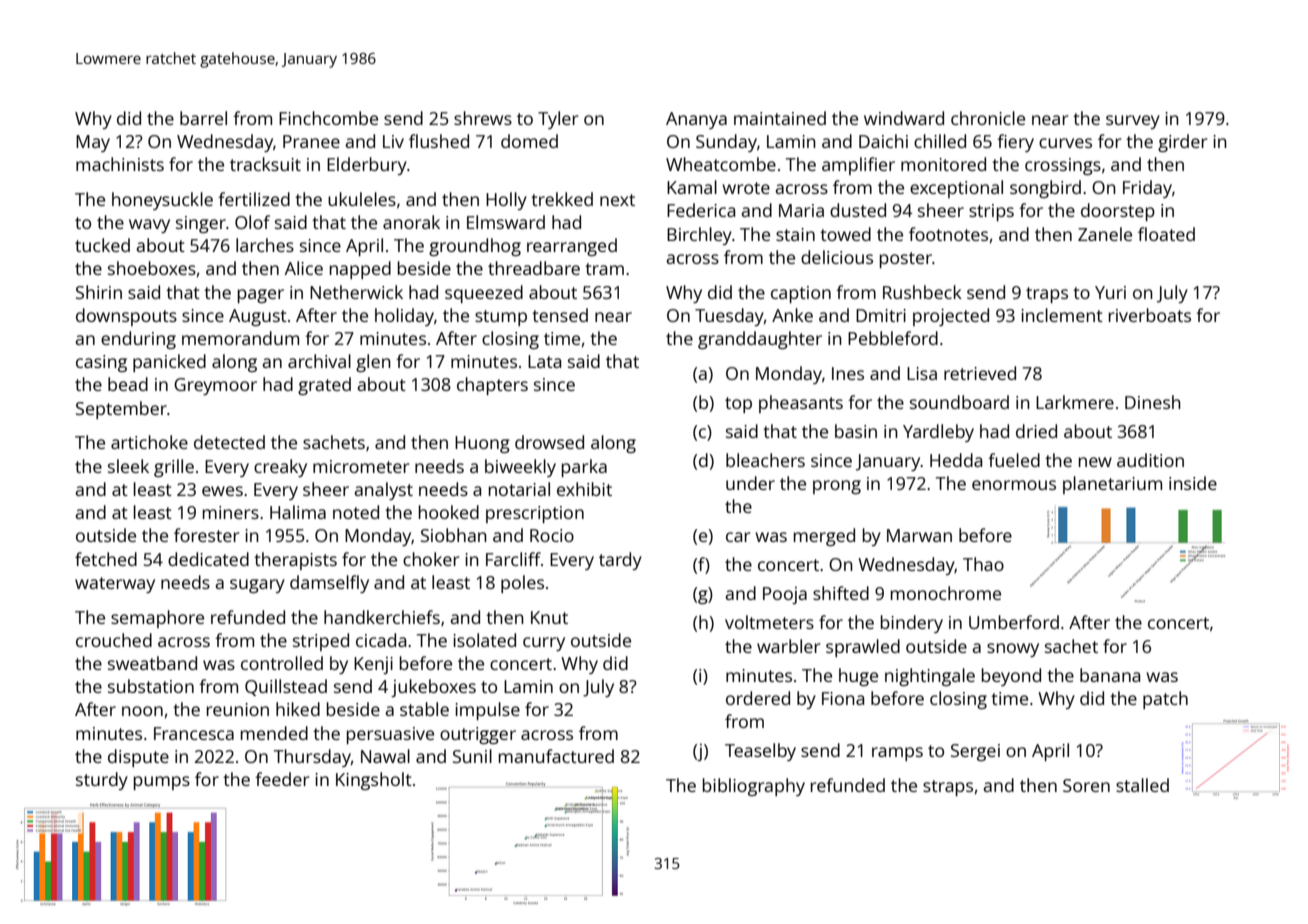 This screenshot has width=1308, height=924. What do you see at coordinates (361, 466) in the screenshot?
I see `micrometer` at bounding box center [361, 466].
